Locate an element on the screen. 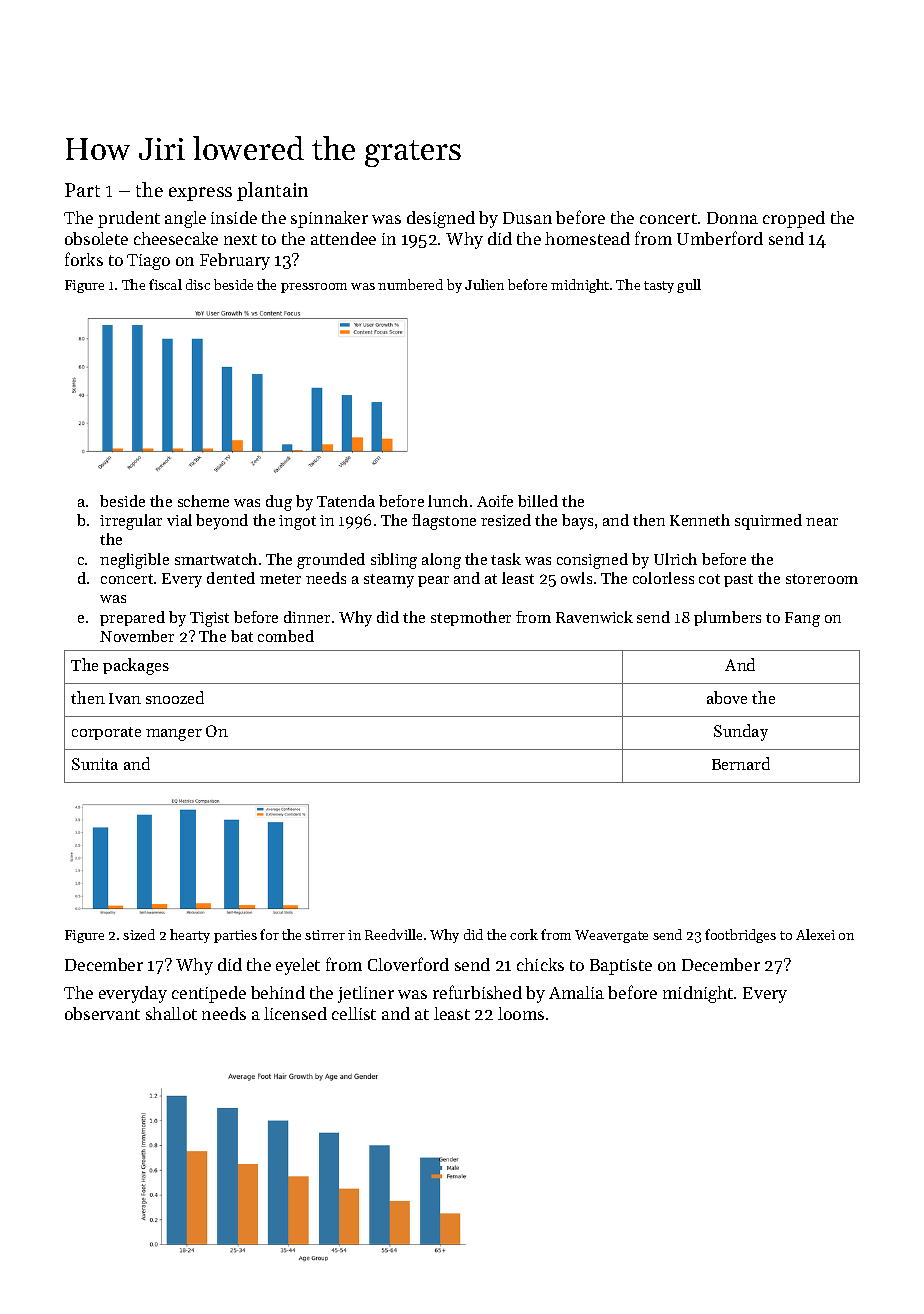 The height and width of the screenshot is (1314, 924). homestead is located at coordinates (587, 238).
